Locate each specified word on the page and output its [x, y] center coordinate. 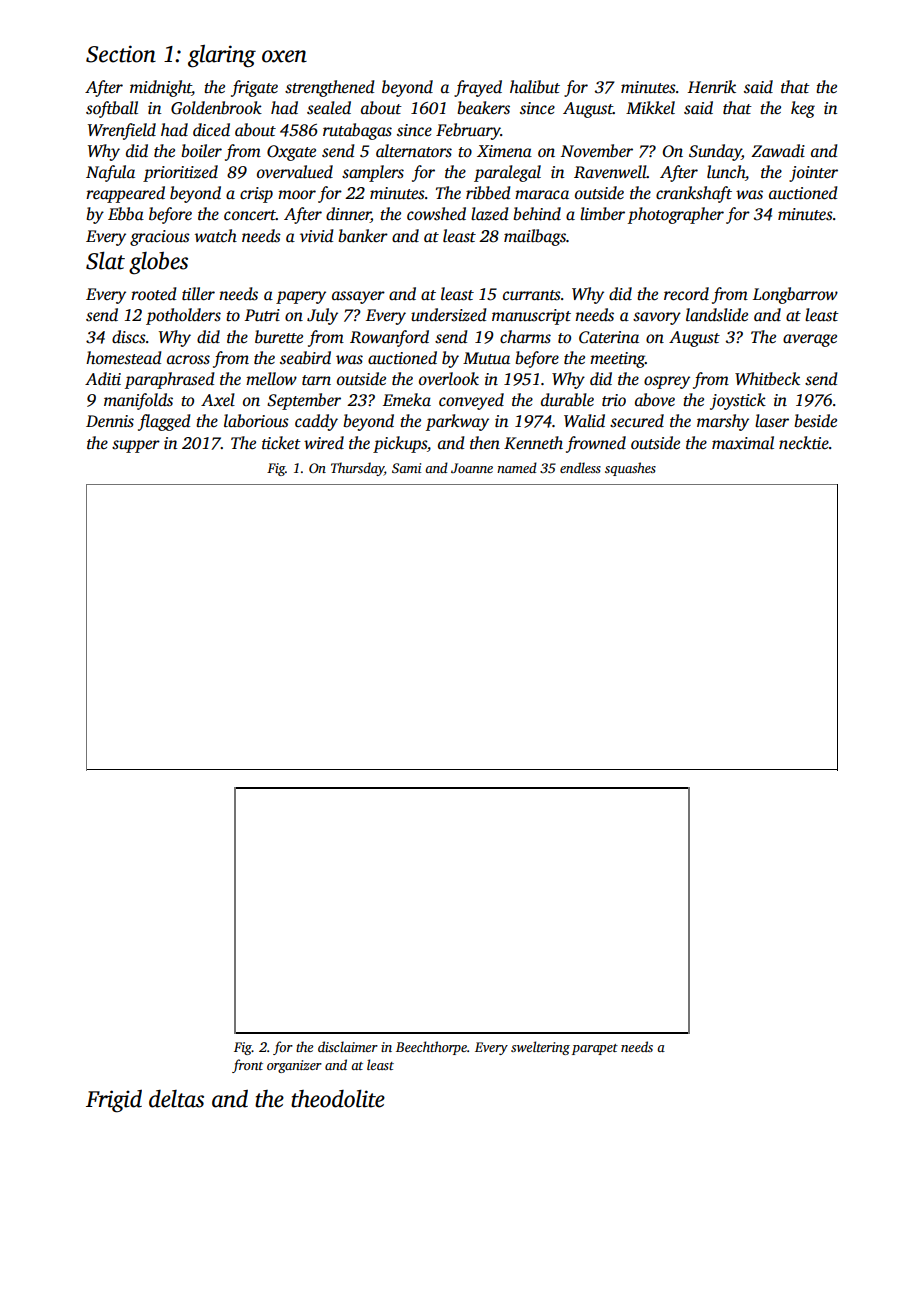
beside [815, 421]
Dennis [110, 421]
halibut [535, 87]
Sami [406, 468]
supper [136, 446]
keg [803, 109]
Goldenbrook [216, 108]
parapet [595, 1049]
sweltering [540, 1048]
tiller [198, 294]
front [247, 1066]
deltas [176, 1099]
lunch [726, 172]
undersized [448, 315]
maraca [542, 194]
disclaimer [348, 1046]
